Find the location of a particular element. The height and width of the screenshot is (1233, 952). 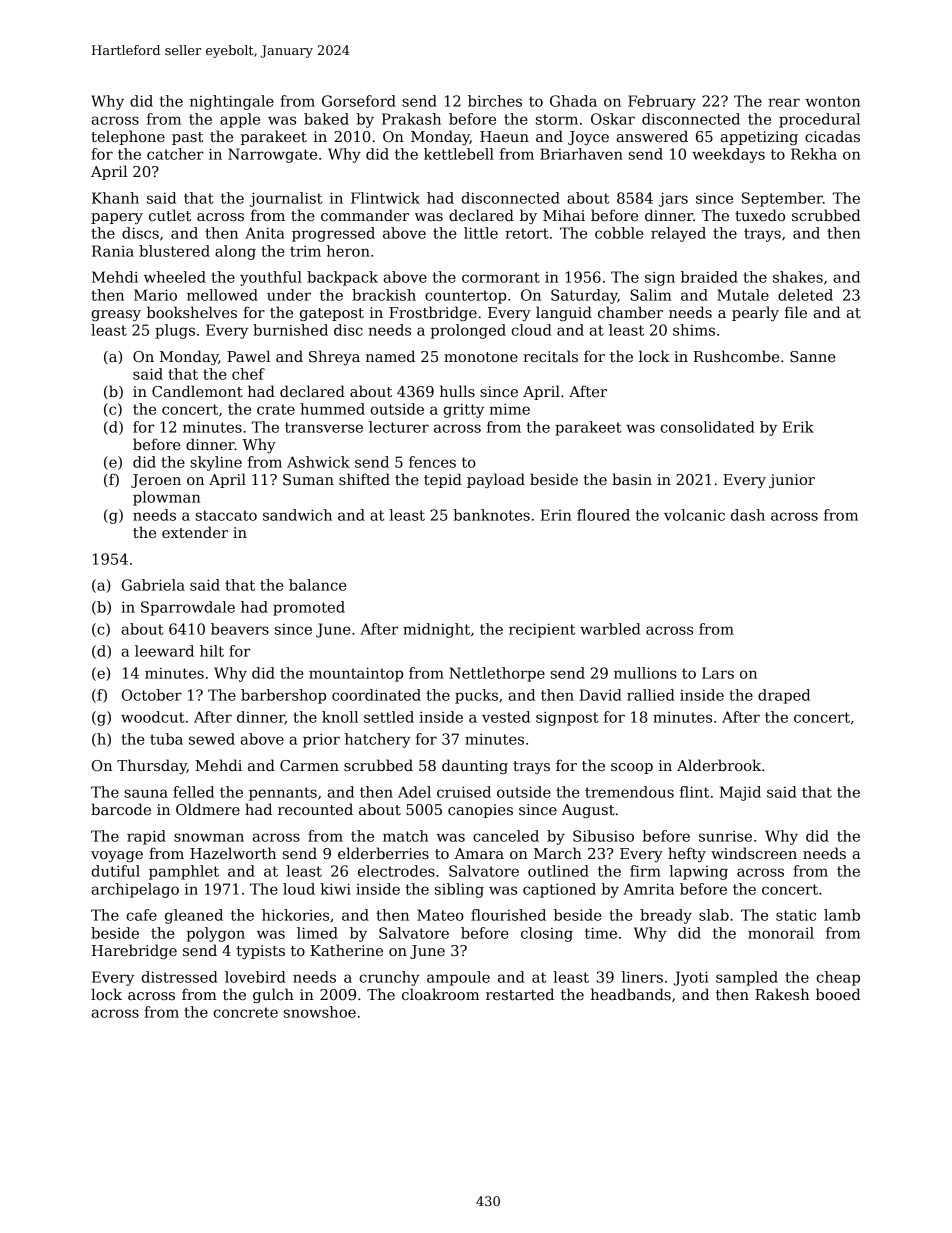

mullions is located at coordinates (645, 673).
